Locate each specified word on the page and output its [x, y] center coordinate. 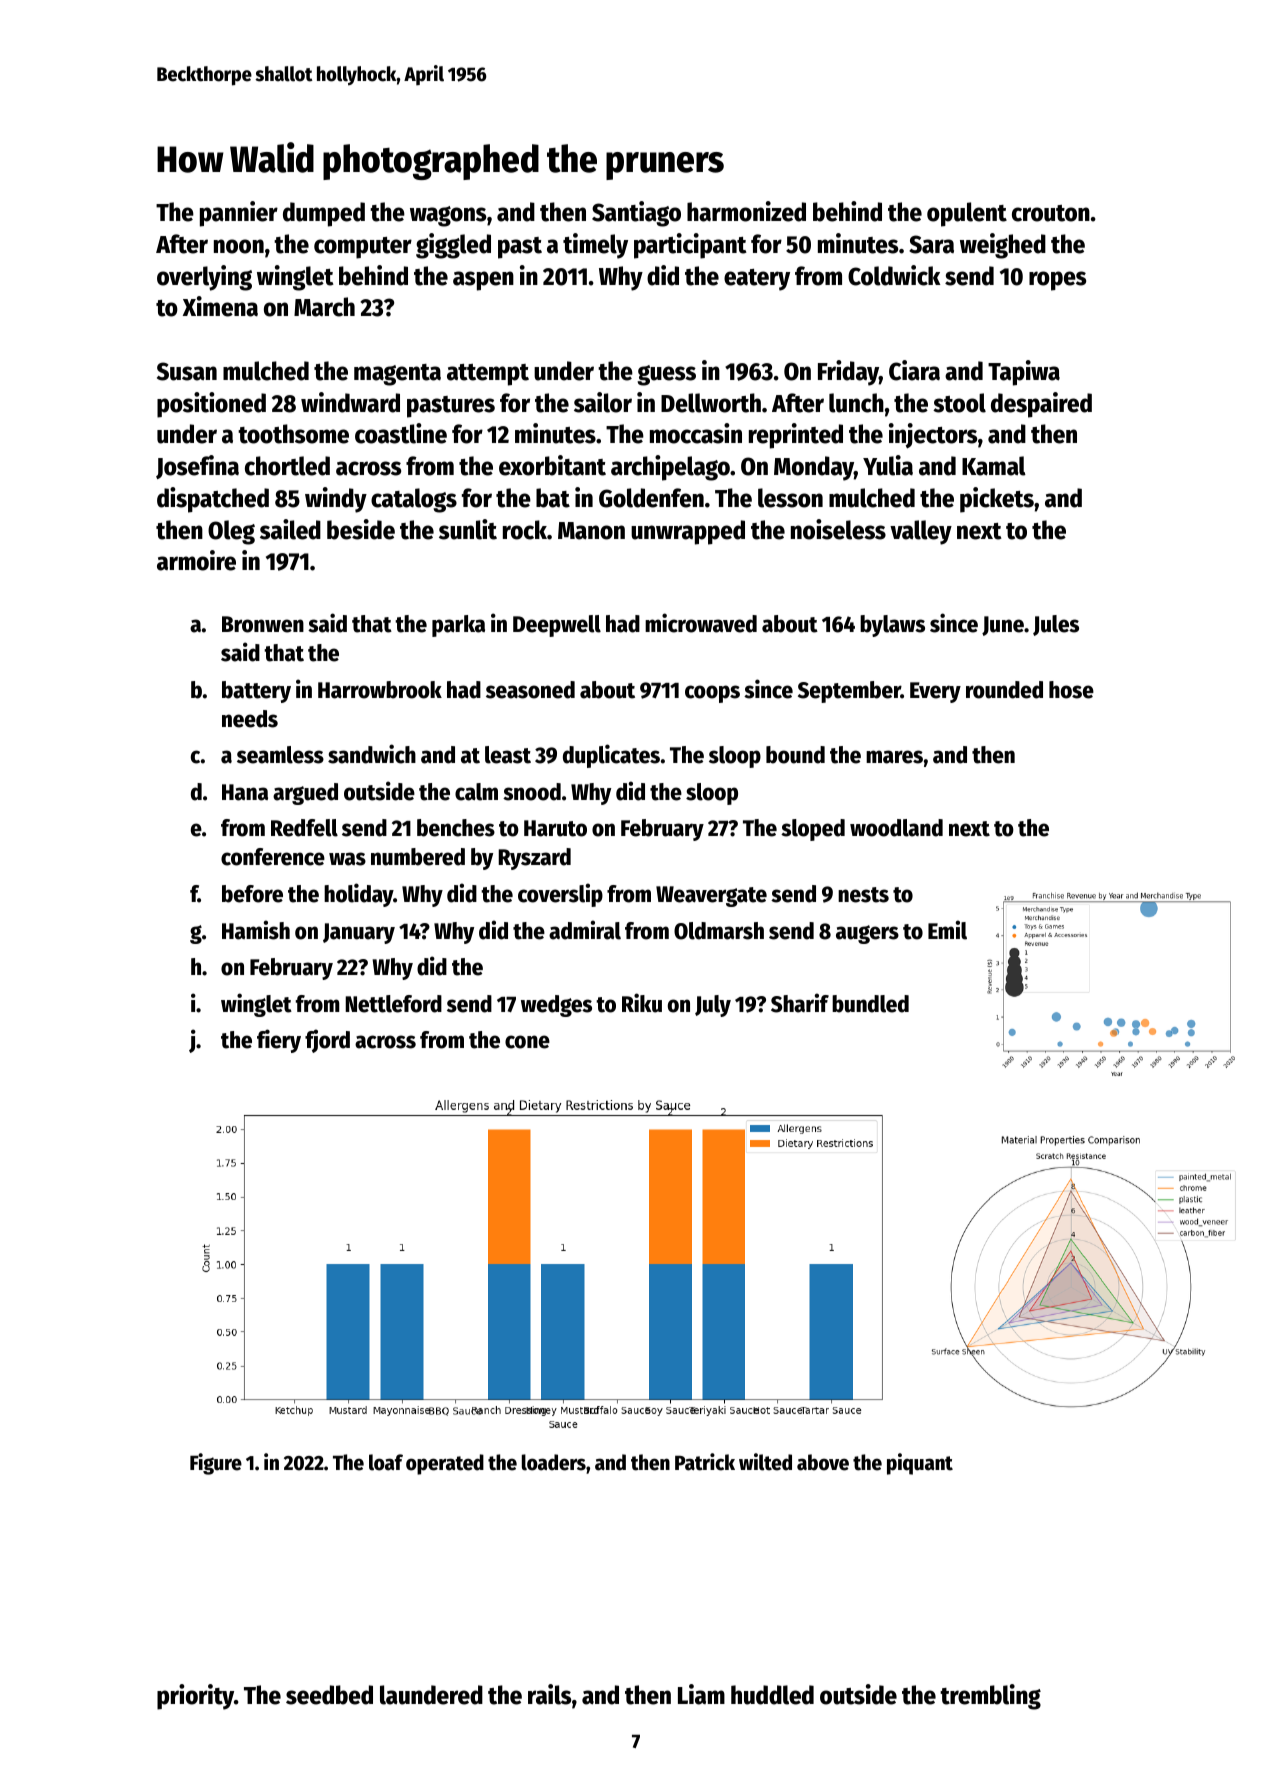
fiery [279, 1041]
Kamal [994, 466]
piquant [920, 1464]
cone [527, 1042]
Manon [591, 531]
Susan [187, 371]
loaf [386, 1462]
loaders [554, 1462]
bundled [870, 1004]
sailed [290, 529]
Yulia [888, 465]
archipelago [670, 468]
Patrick [705, 1462]
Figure [216, 1464]
